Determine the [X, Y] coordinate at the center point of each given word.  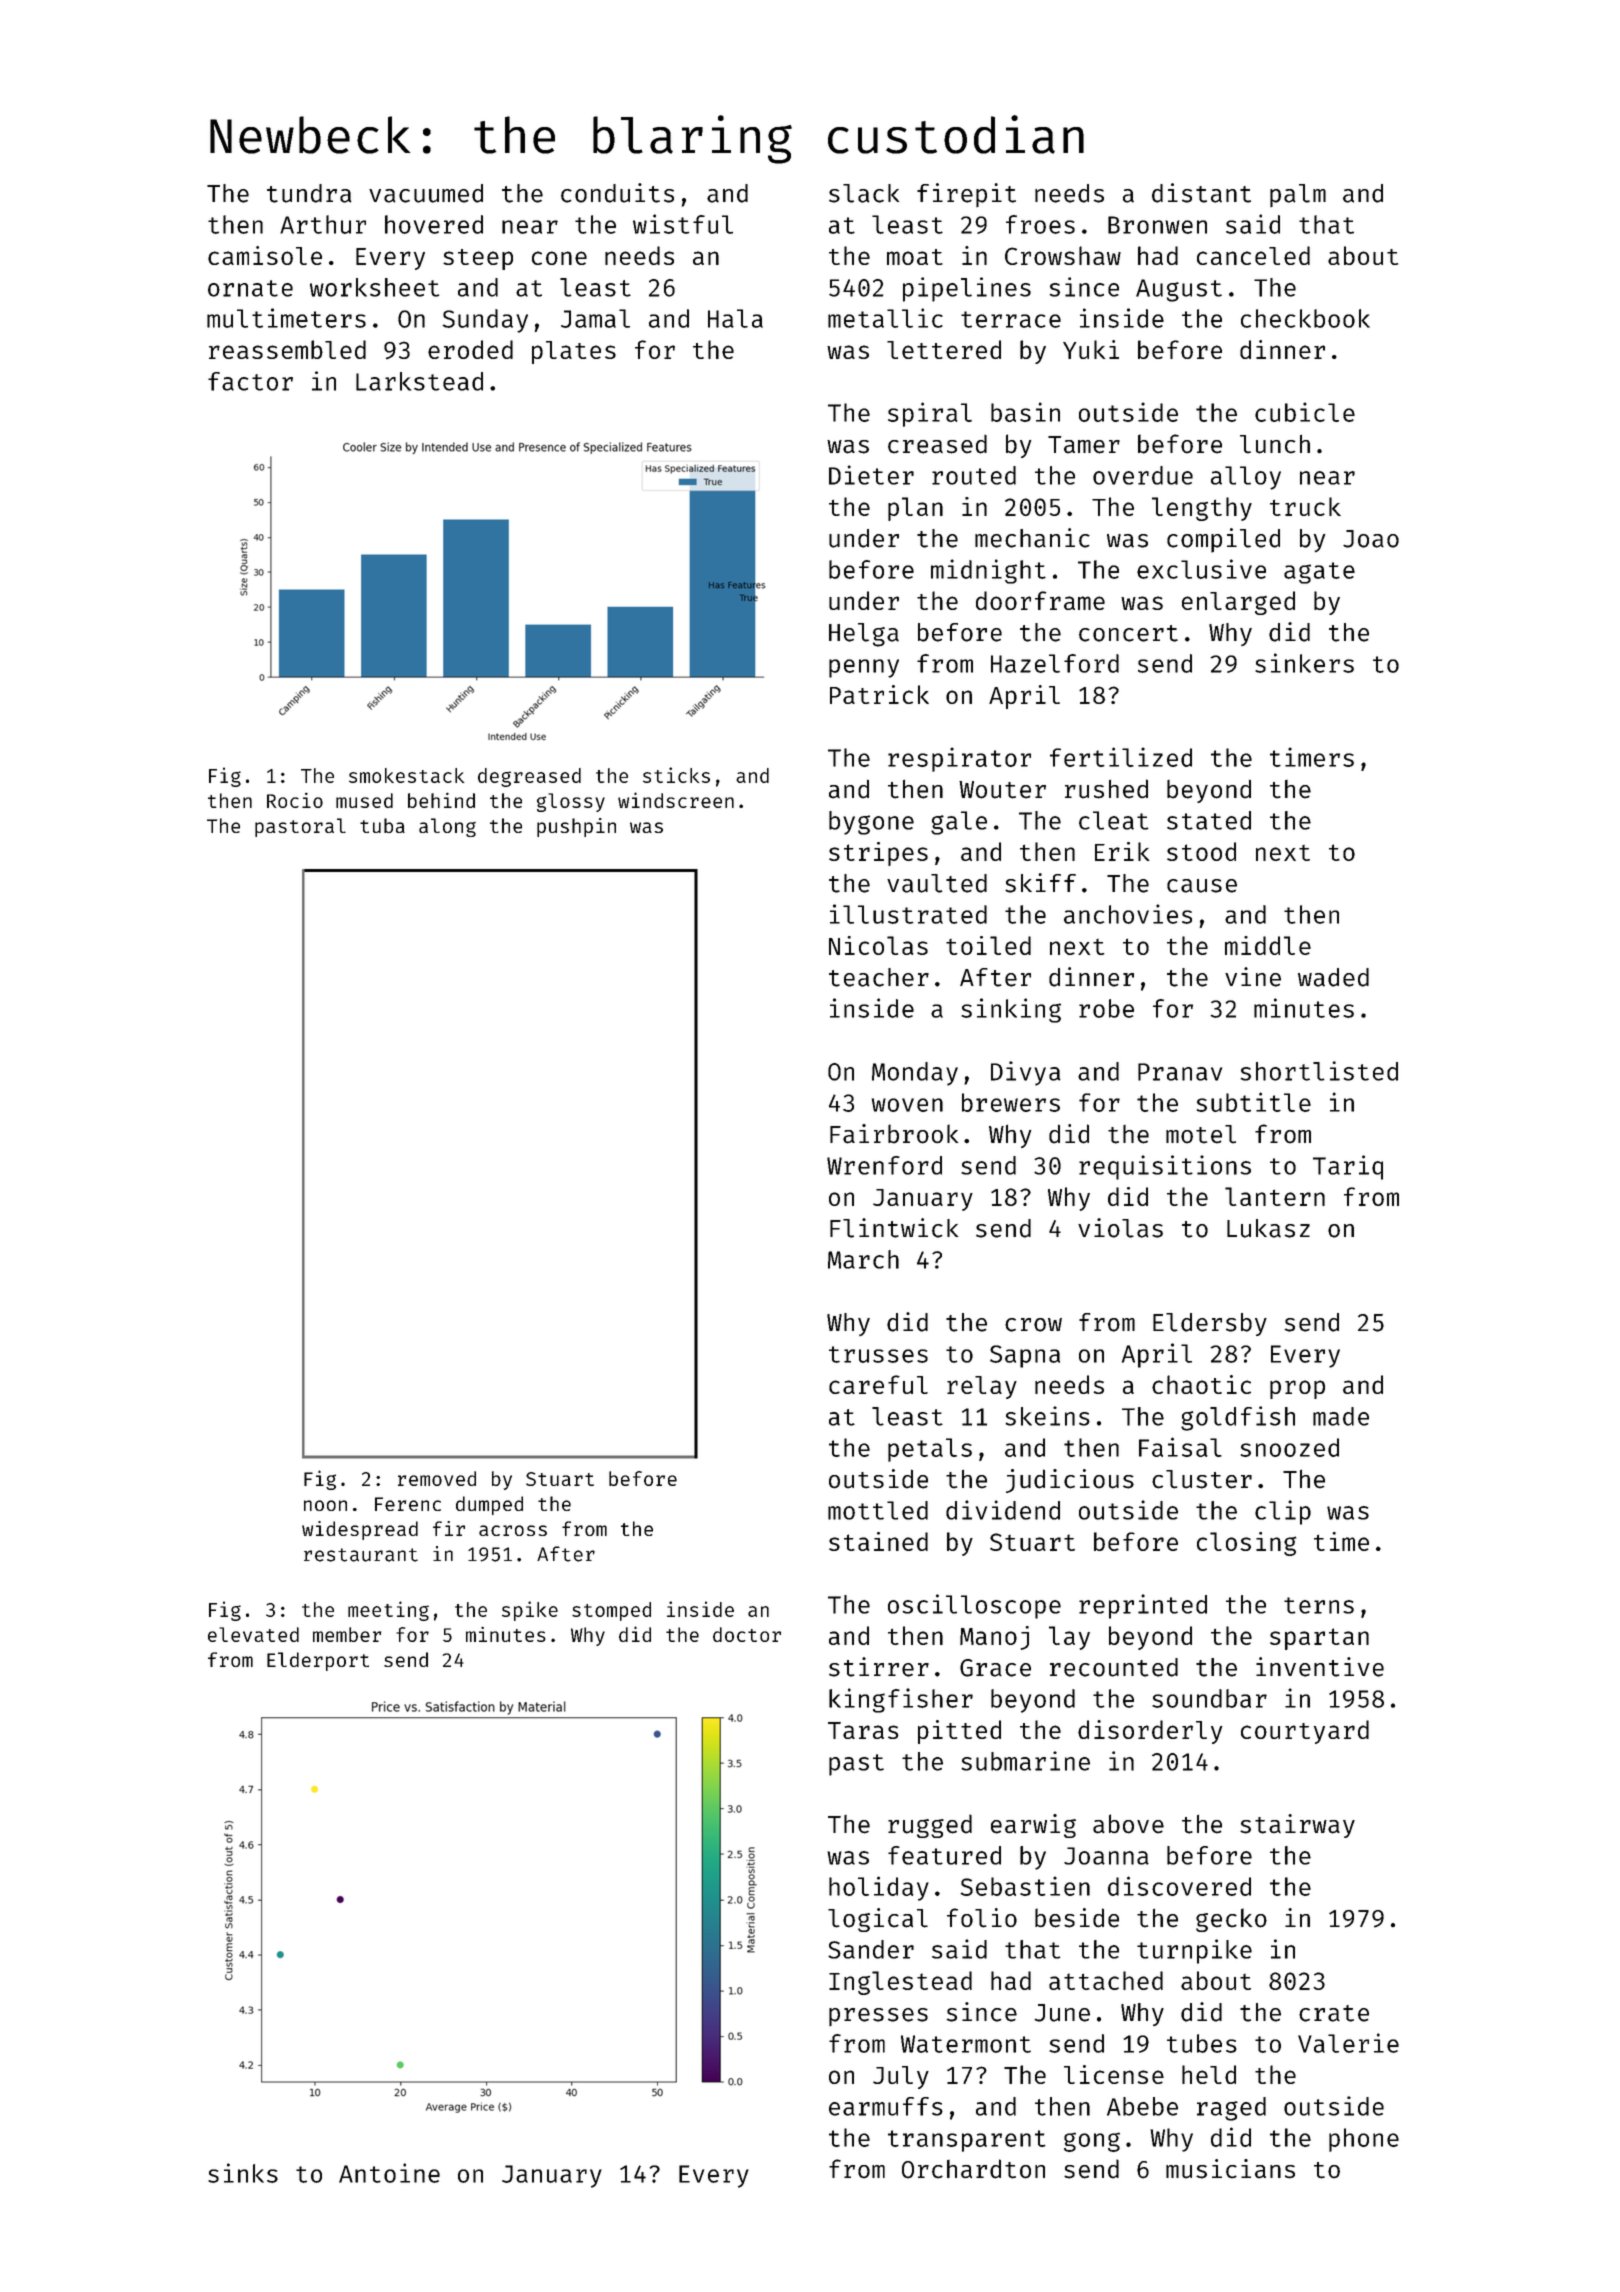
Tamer [1084, 445]
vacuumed [426, 193]
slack [864, 193]
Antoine [389, 2173]
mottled [878, 1510]
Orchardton [973, 2169]
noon [325, 1505]
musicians [1230, 2169]
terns [1319, 1605]
